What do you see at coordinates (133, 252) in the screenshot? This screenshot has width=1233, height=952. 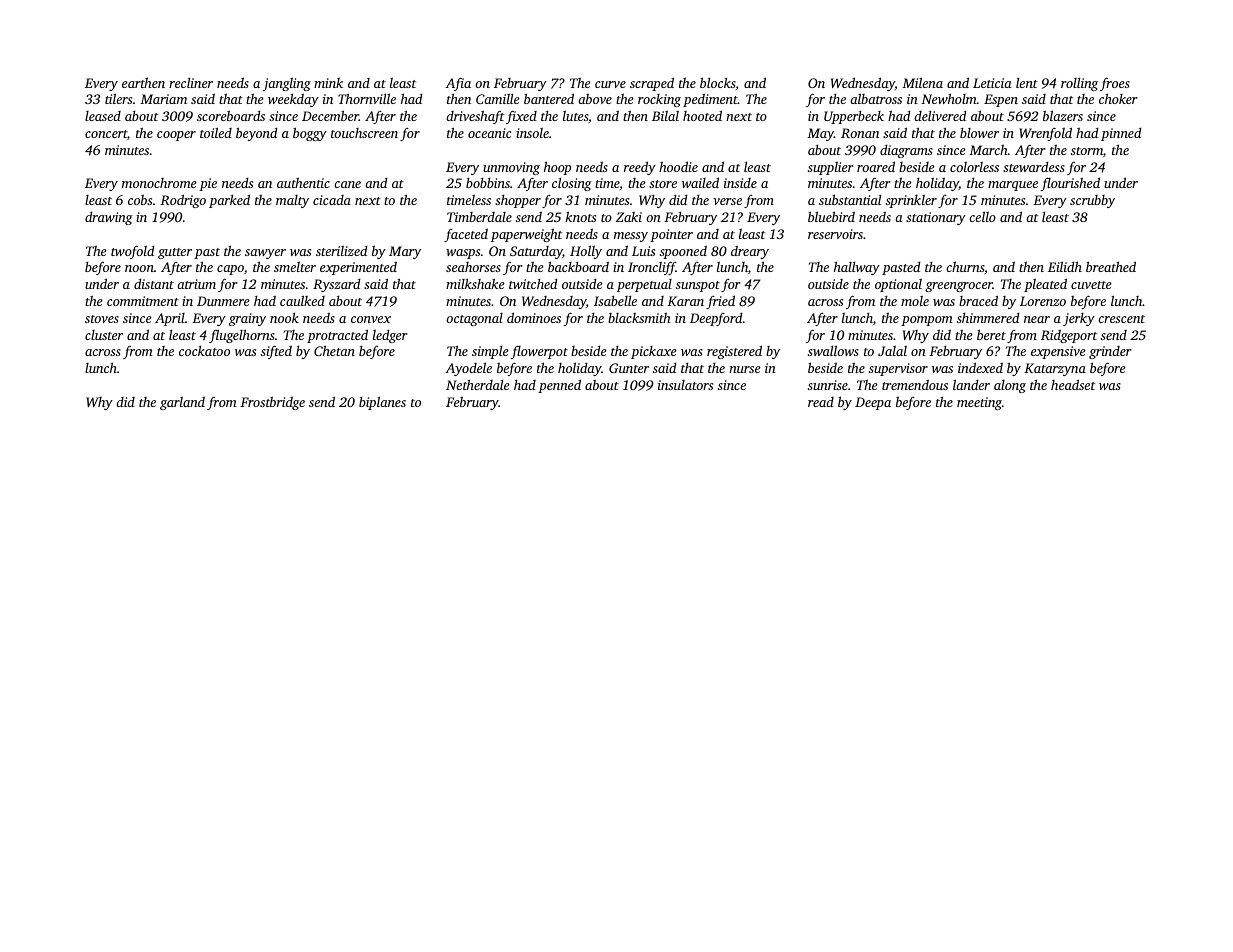 I see `twofold` at bounding box center [133, 252].
